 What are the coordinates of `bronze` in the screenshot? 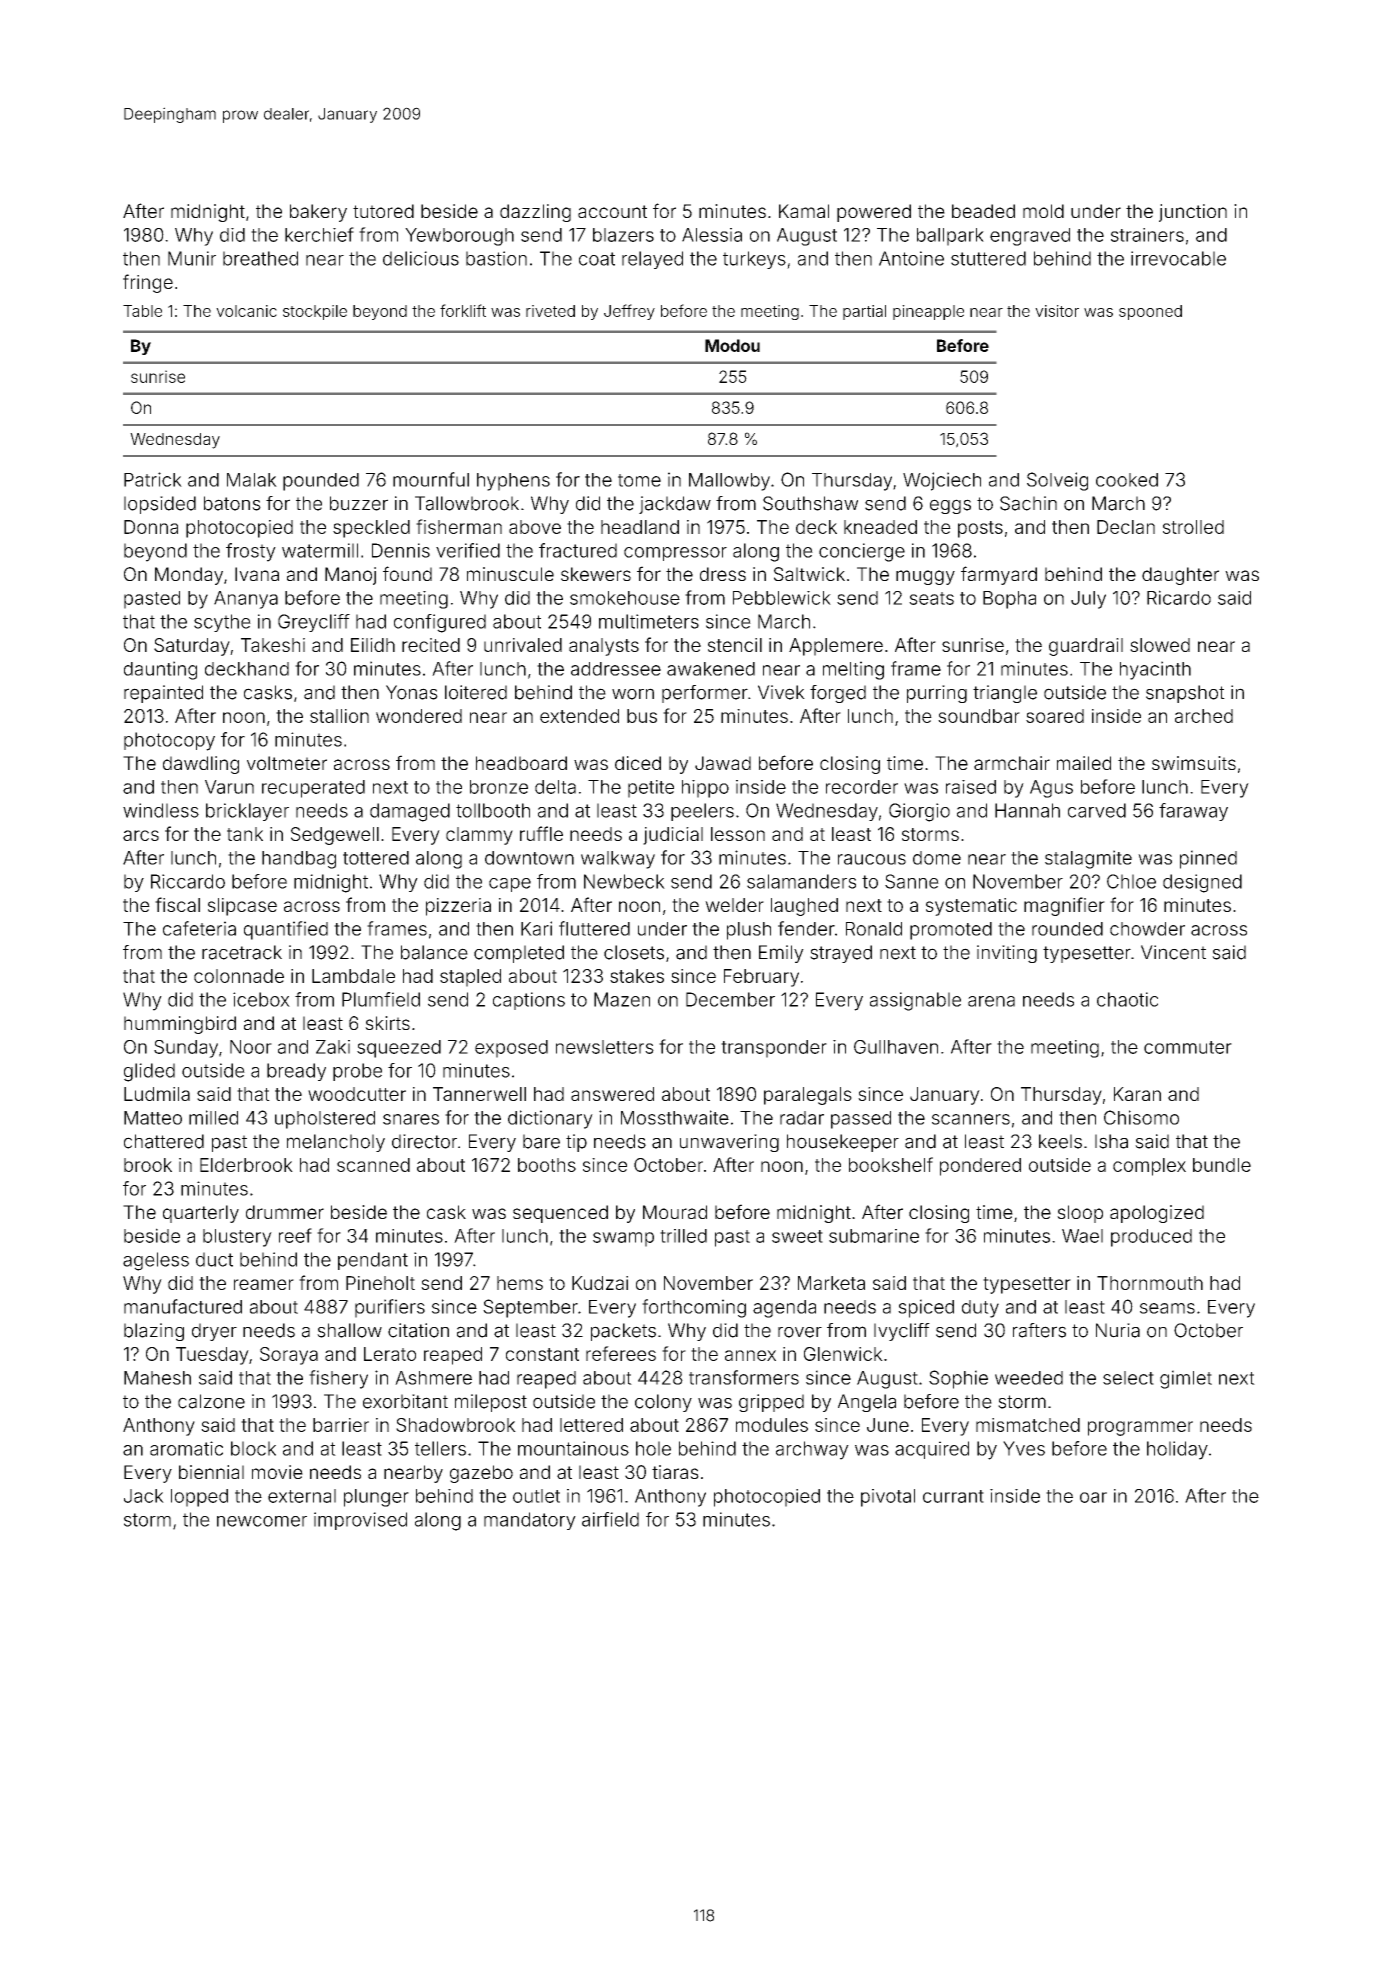 It's located at (499, 787).
